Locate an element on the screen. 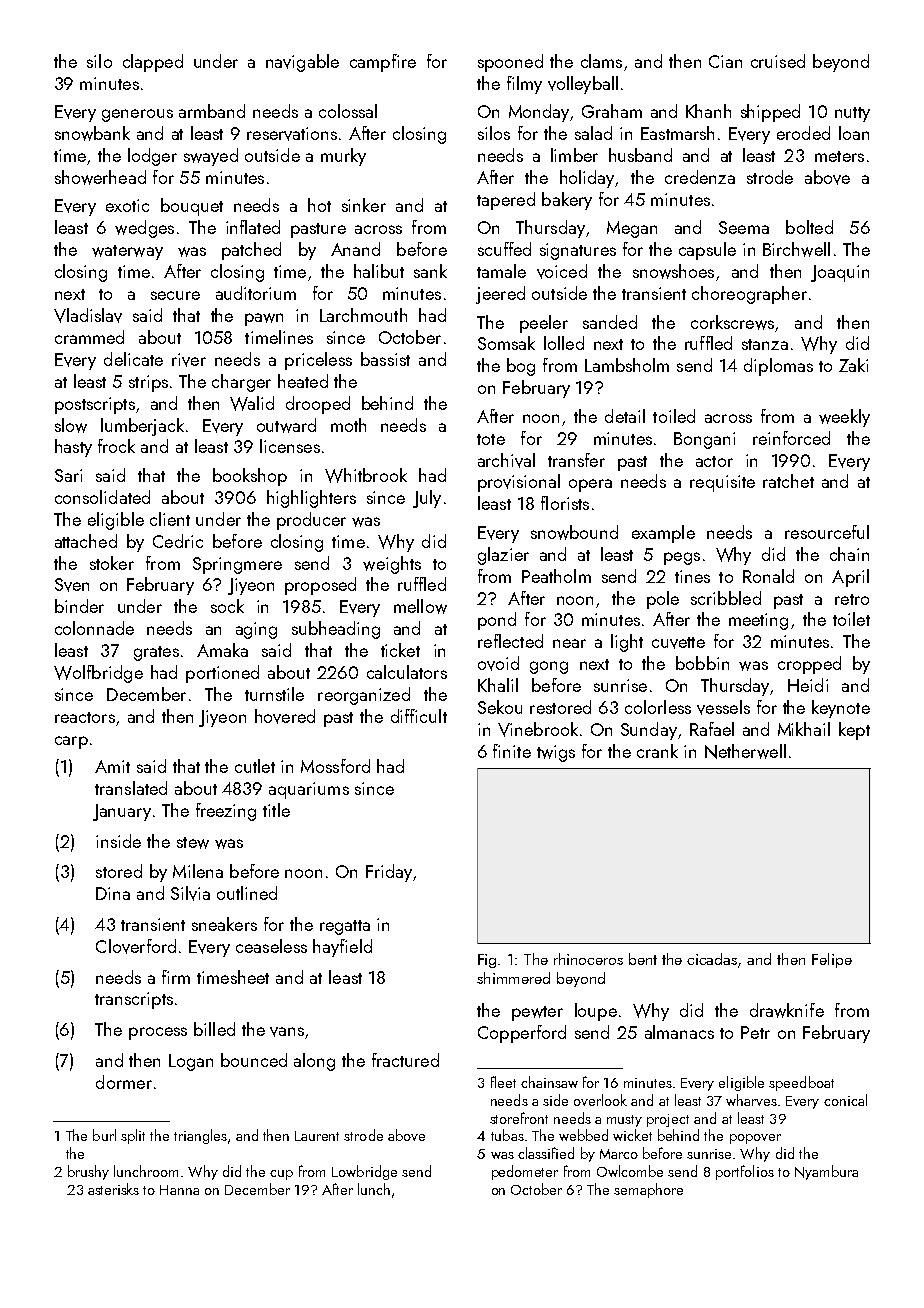 The width and height of the screenshot is (924, 1308). lodger is located at coordinates (152, 157).
